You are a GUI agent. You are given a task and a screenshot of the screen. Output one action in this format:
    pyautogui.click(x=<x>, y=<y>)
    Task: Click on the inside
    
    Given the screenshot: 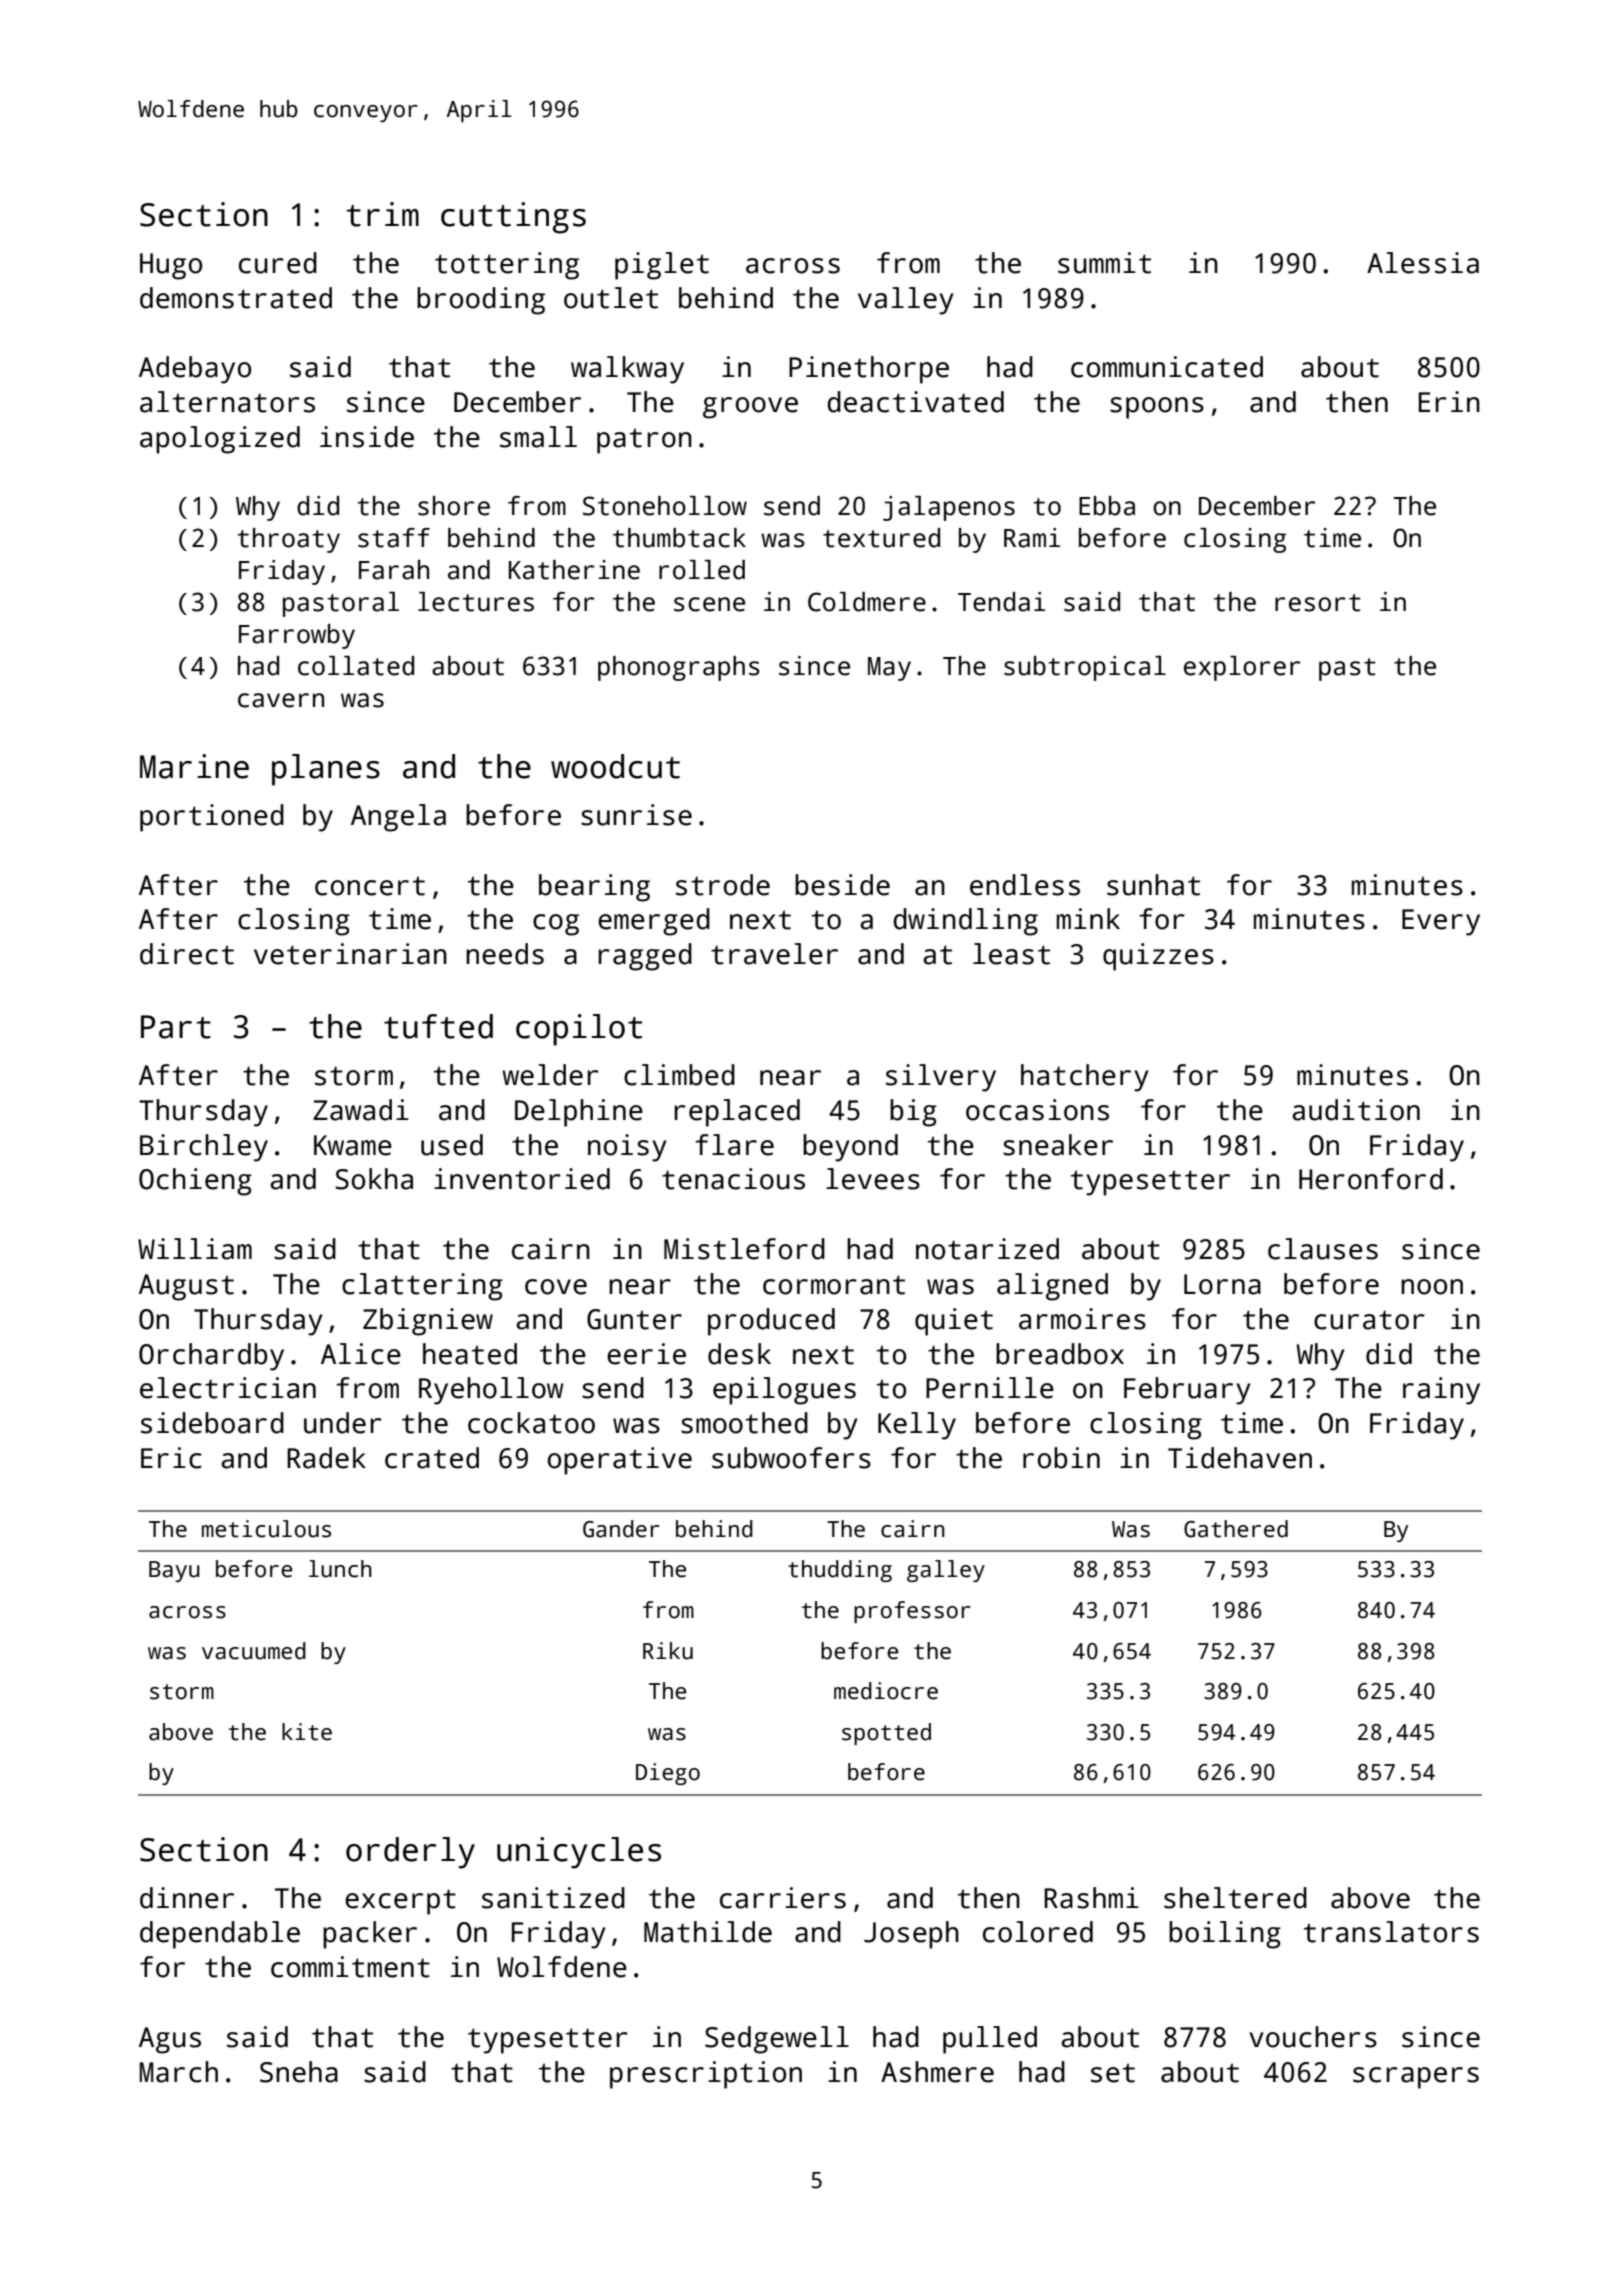 What is the action you would take?
    pyautogui.click(x=367, y=437)
